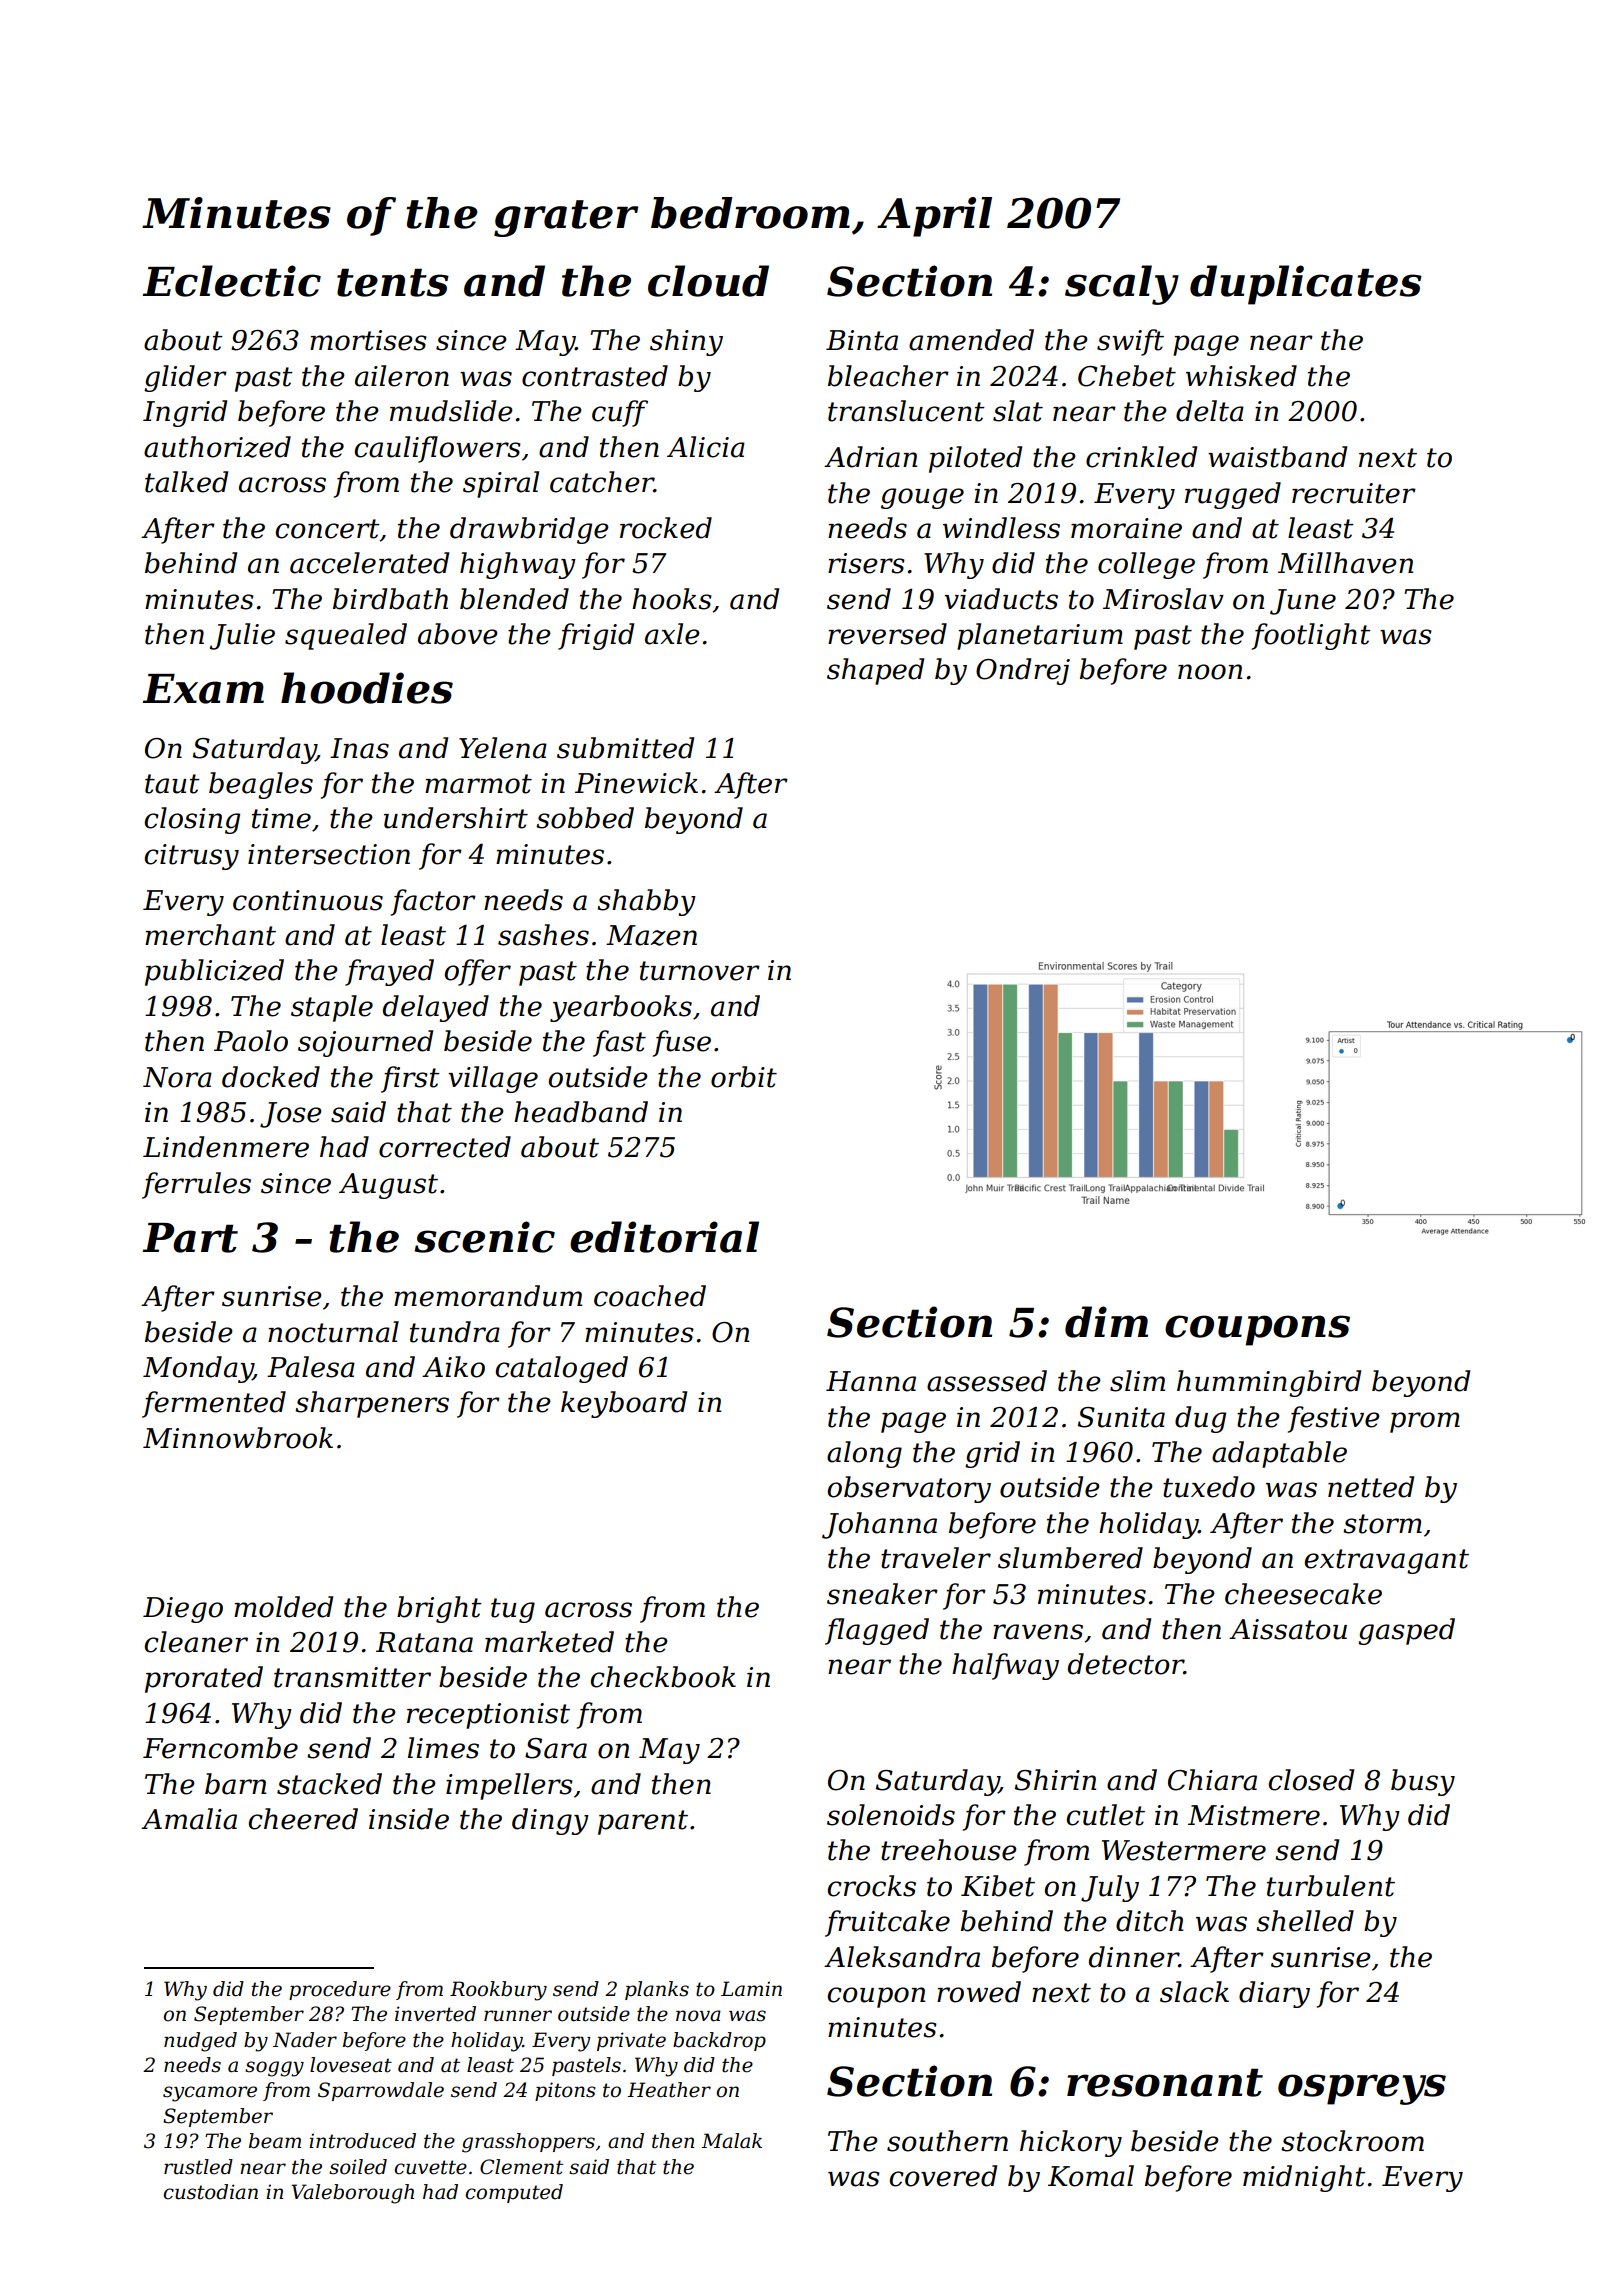 This screenshot has height=2292, width=1620. What do you see at coordinates (664, 1237) in the screenshot?
I see `editorial` at bounding box center [664, 1237].
